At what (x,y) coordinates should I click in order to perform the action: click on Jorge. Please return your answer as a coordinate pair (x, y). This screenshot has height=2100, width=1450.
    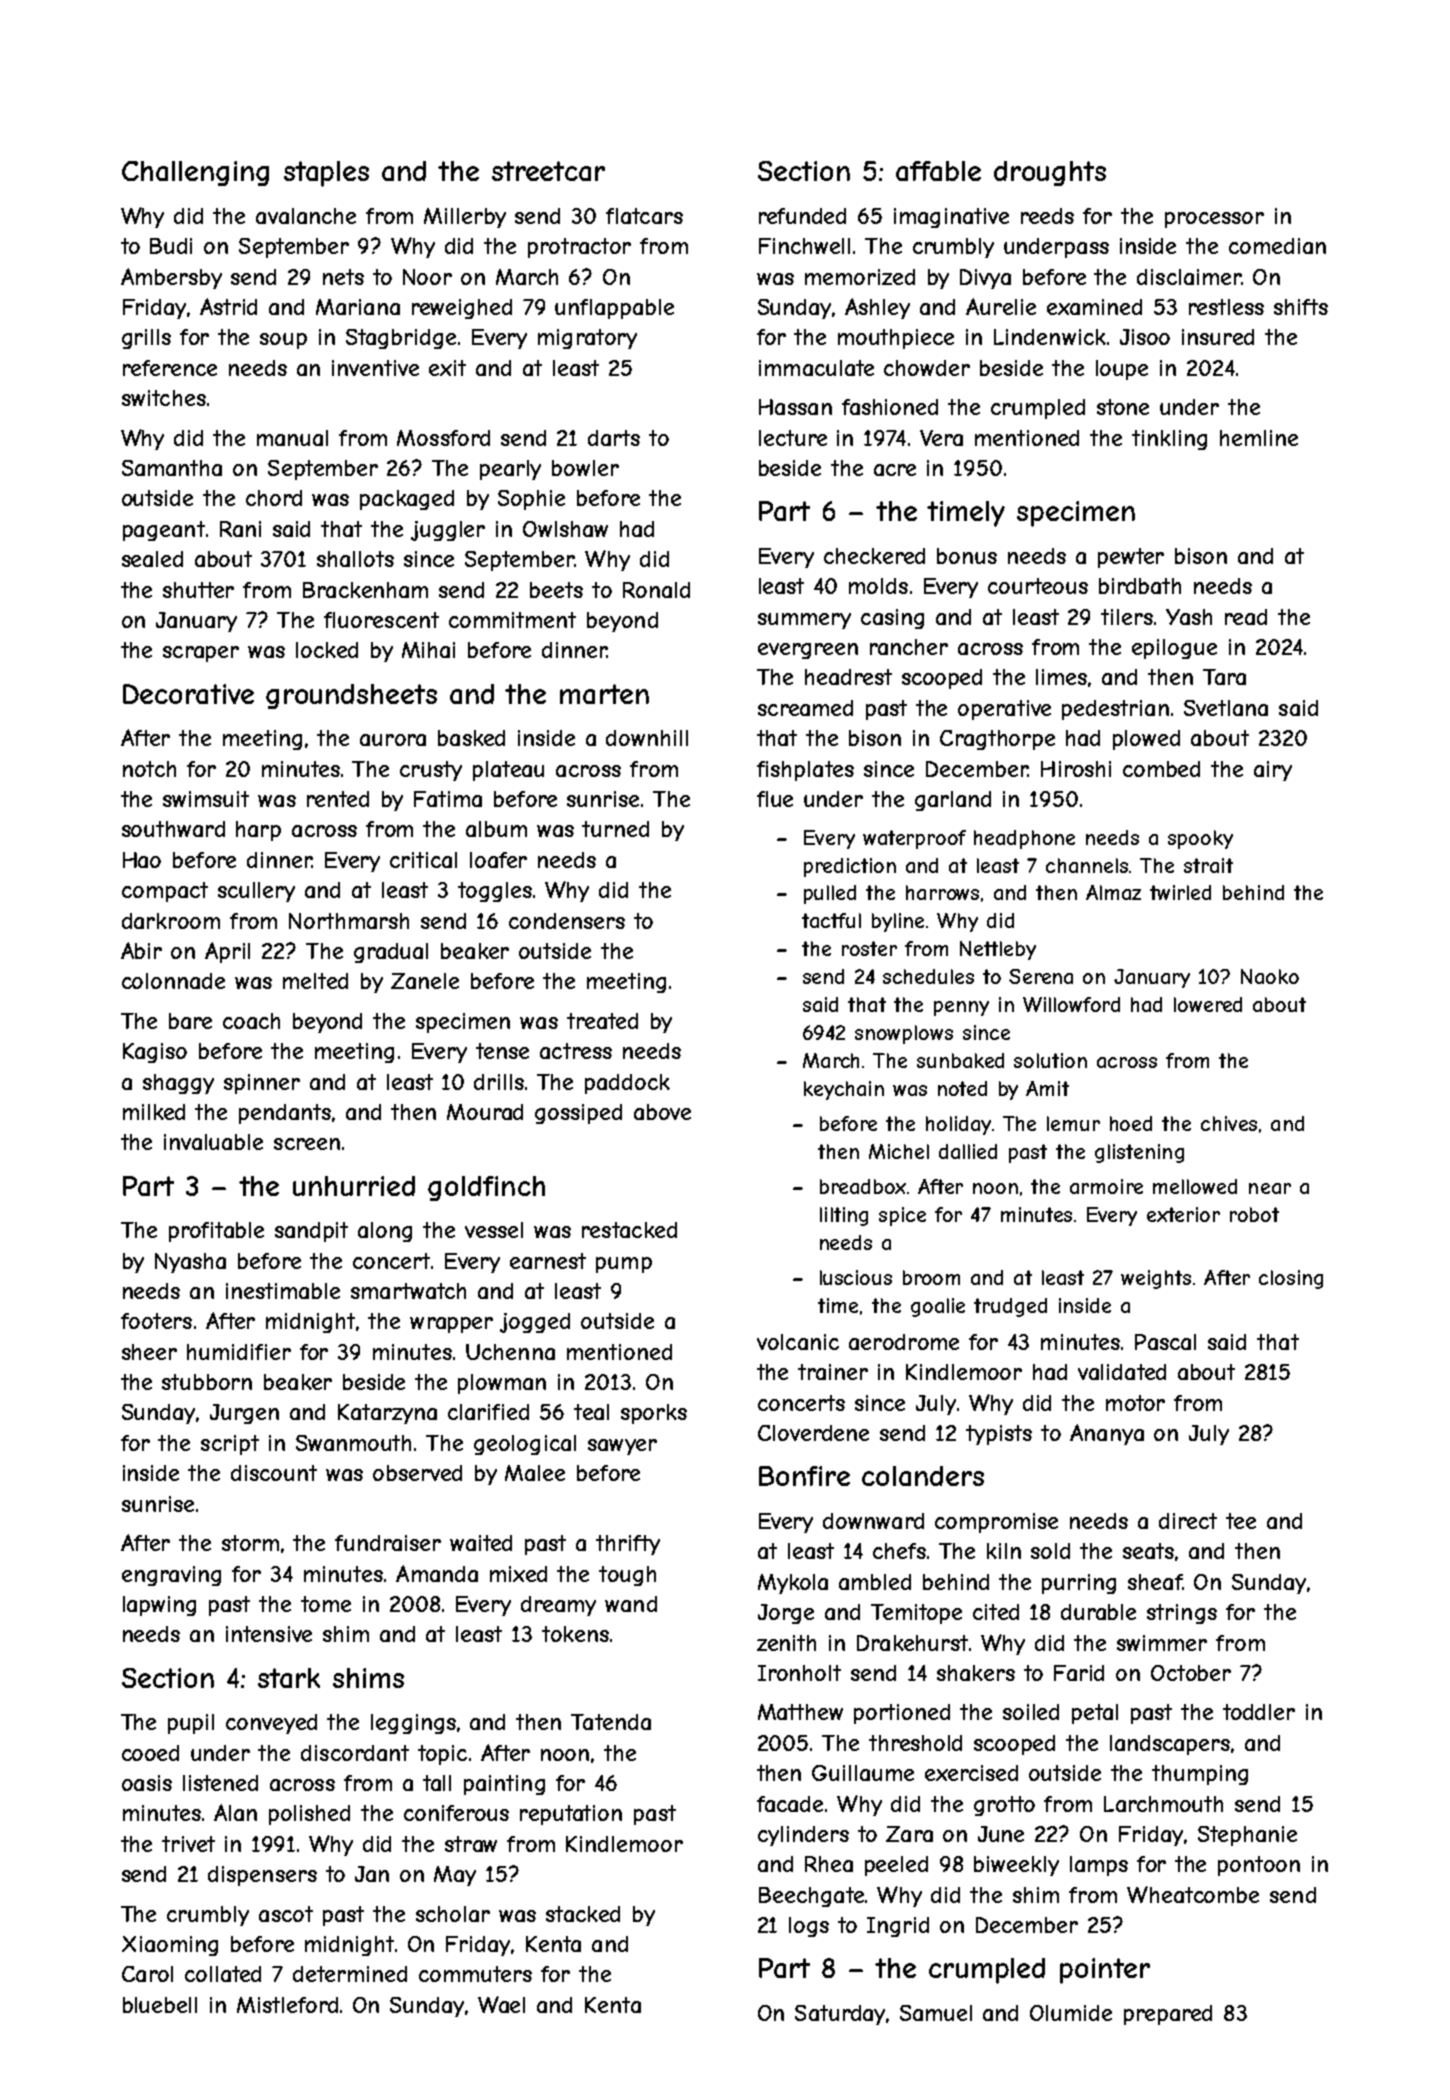
    Looking at the image, I should click on (786, 1614).
